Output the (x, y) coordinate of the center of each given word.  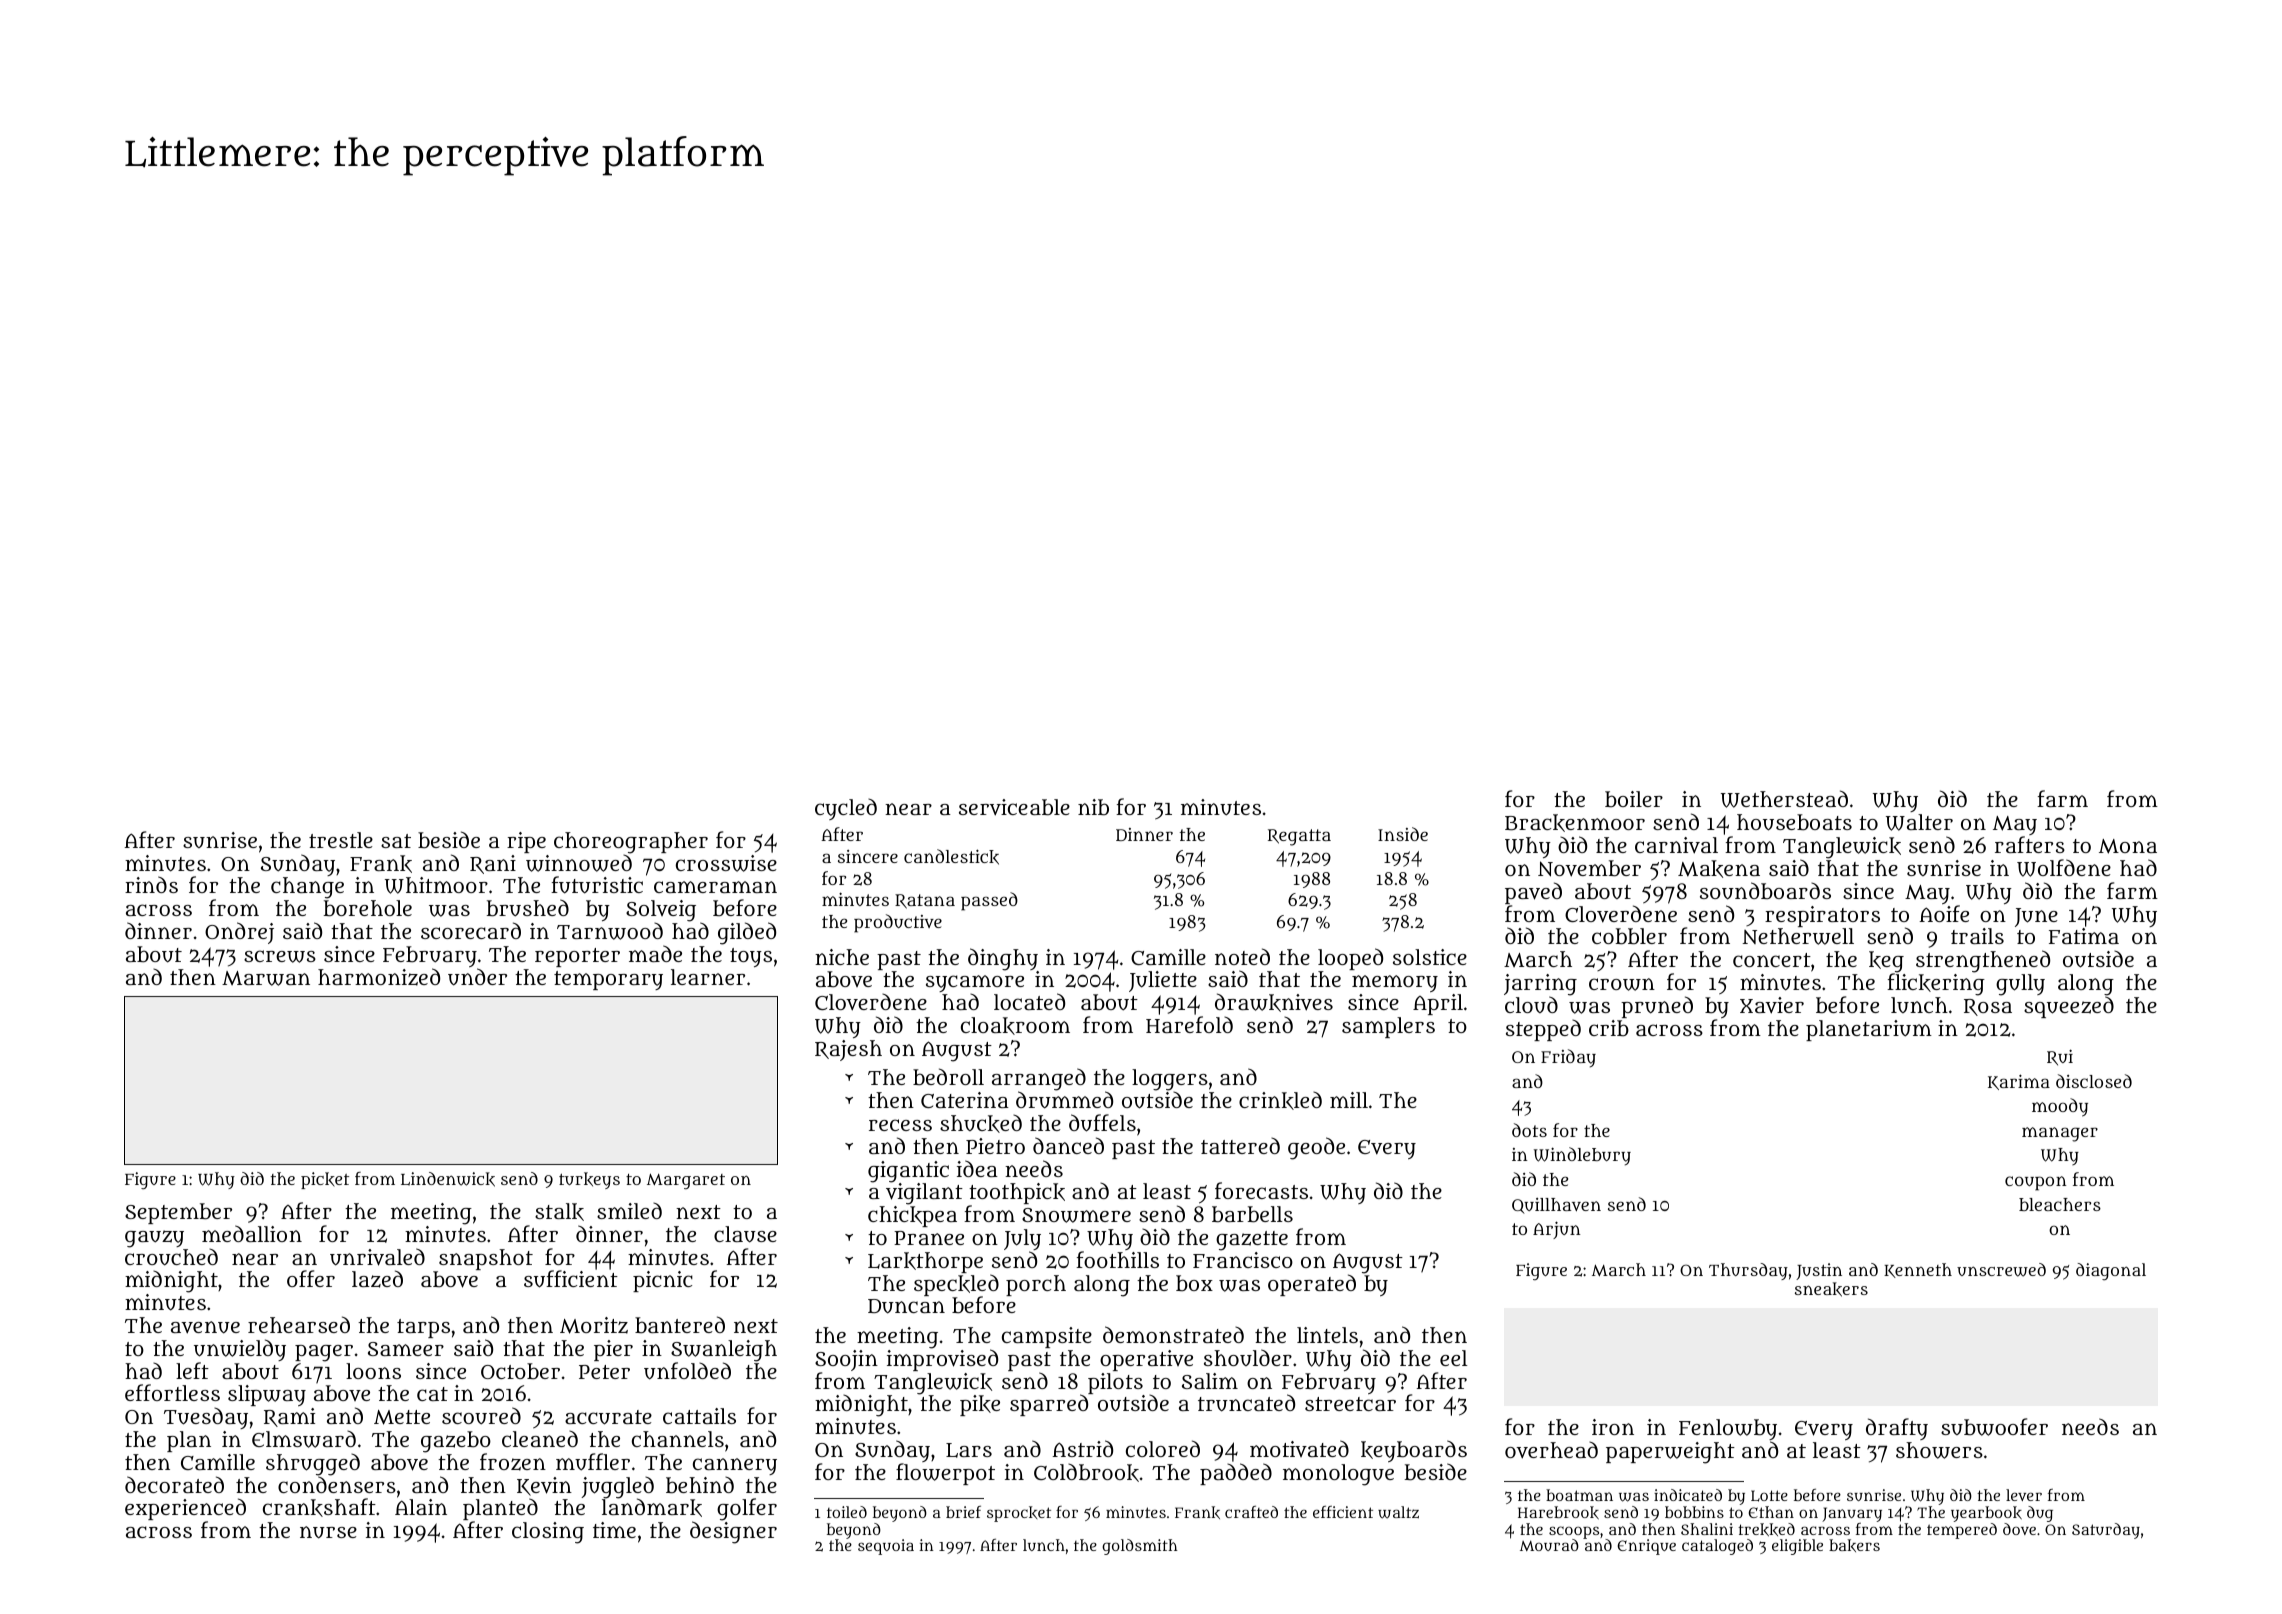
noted (1242, 956)
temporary (608, 980)
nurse (328, 1532)
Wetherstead (1784, 799)
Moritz (594, 1325)
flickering (1936, 984)
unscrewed (2001, 1270)
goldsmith (1140, 1547)
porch (1036, 1285)
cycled (846, 809)
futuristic (597, 885)
